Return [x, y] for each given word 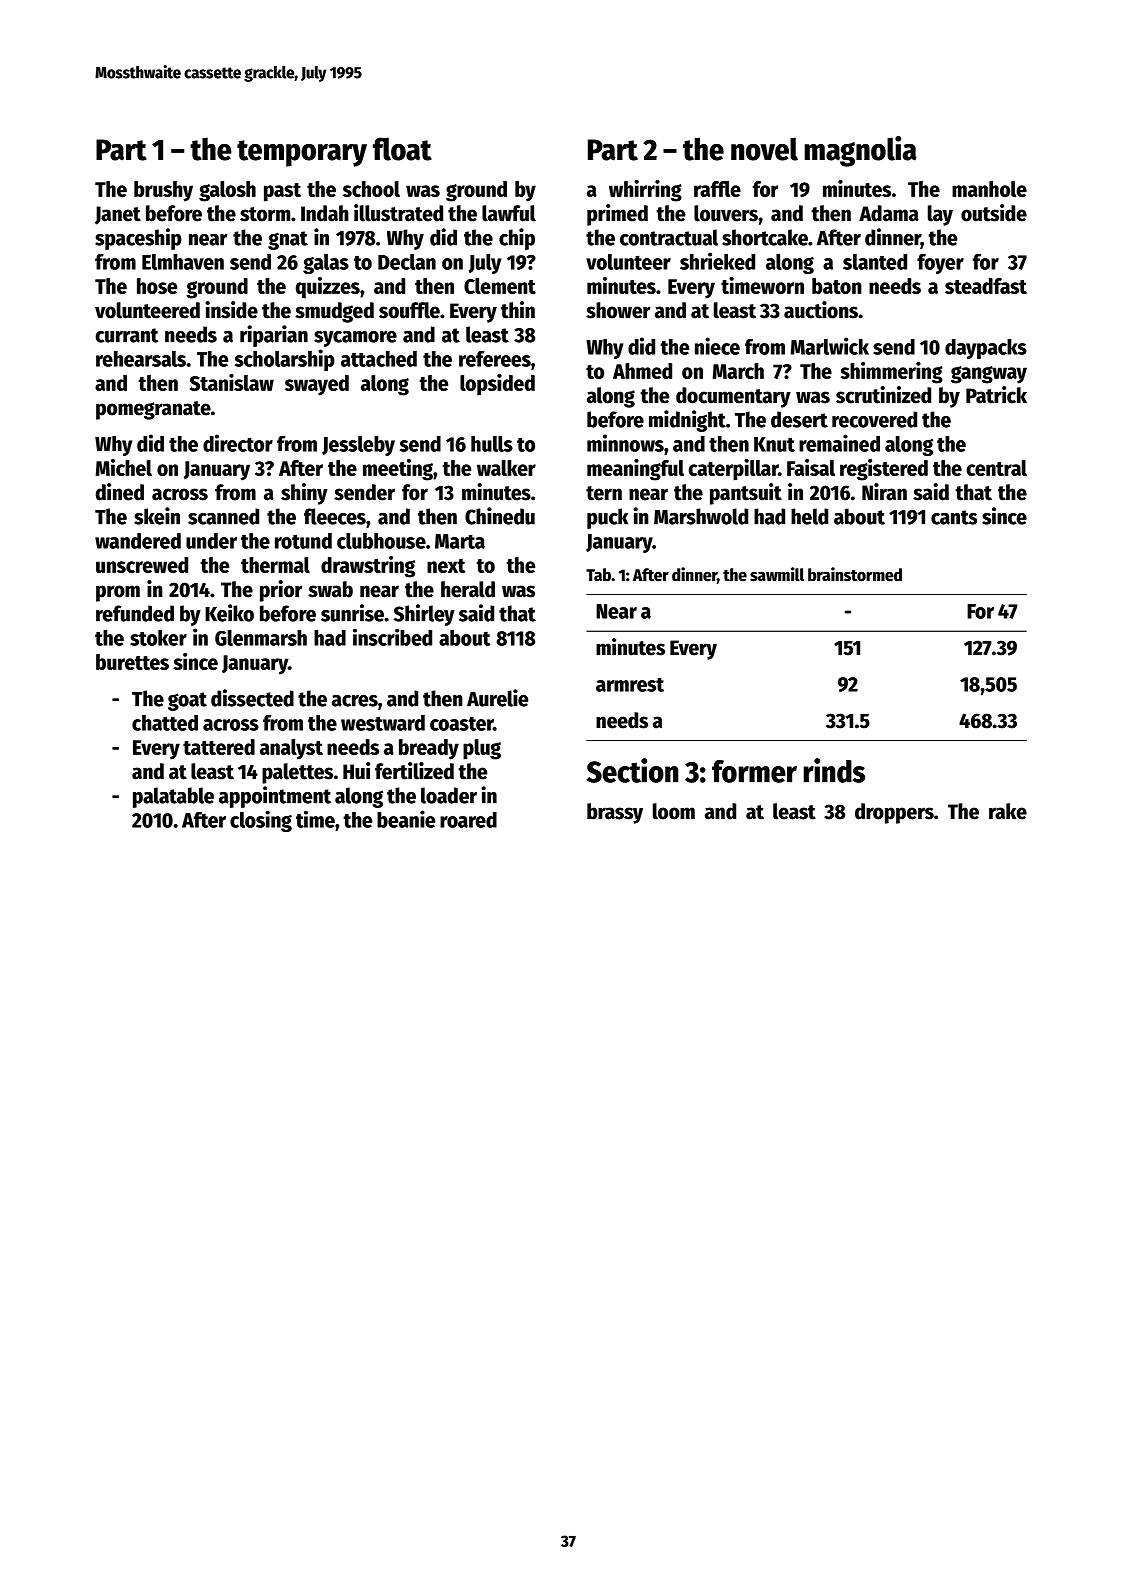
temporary [302, 153]
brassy [615, 813]
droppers [894, 813]
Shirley [424, 615]
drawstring [368, 567]
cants [954, 517]
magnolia [861, 151]
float [402, 149]
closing [261, 821]
